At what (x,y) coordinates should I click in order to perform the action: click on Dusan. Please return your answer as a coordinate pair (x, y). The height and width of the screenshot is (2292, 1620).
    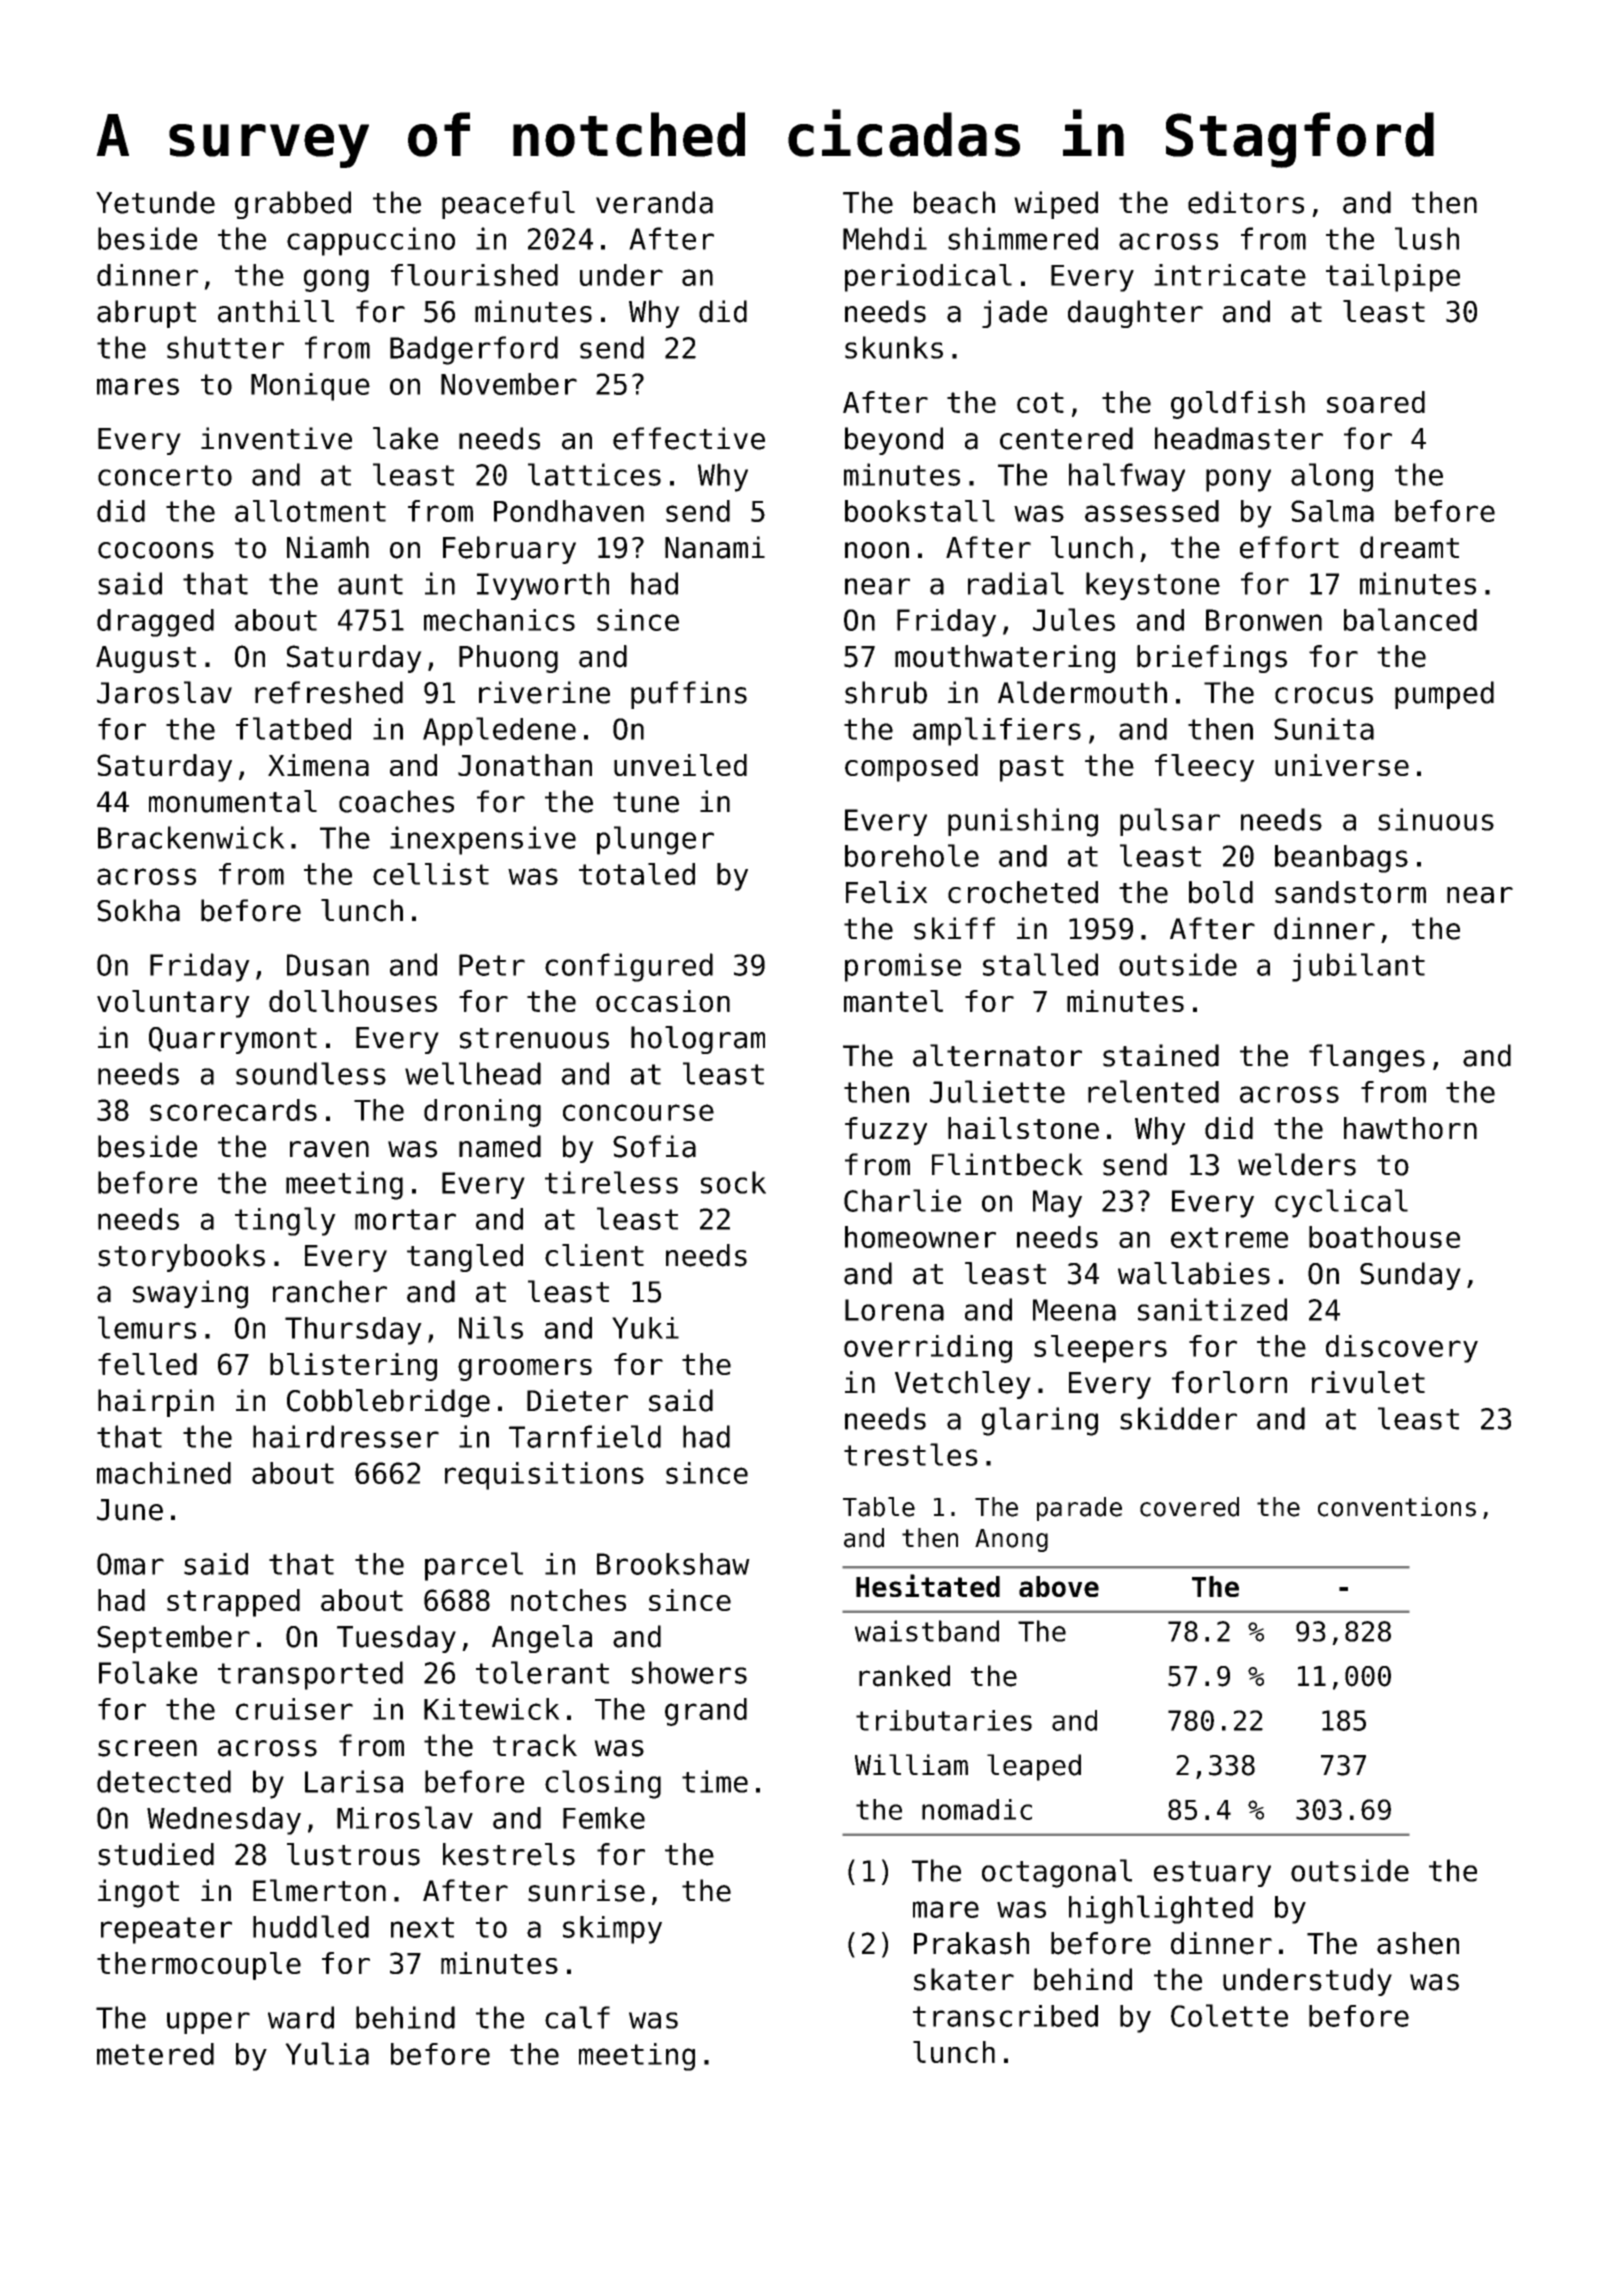
    Looking at the image, I should click on (328, 965).
